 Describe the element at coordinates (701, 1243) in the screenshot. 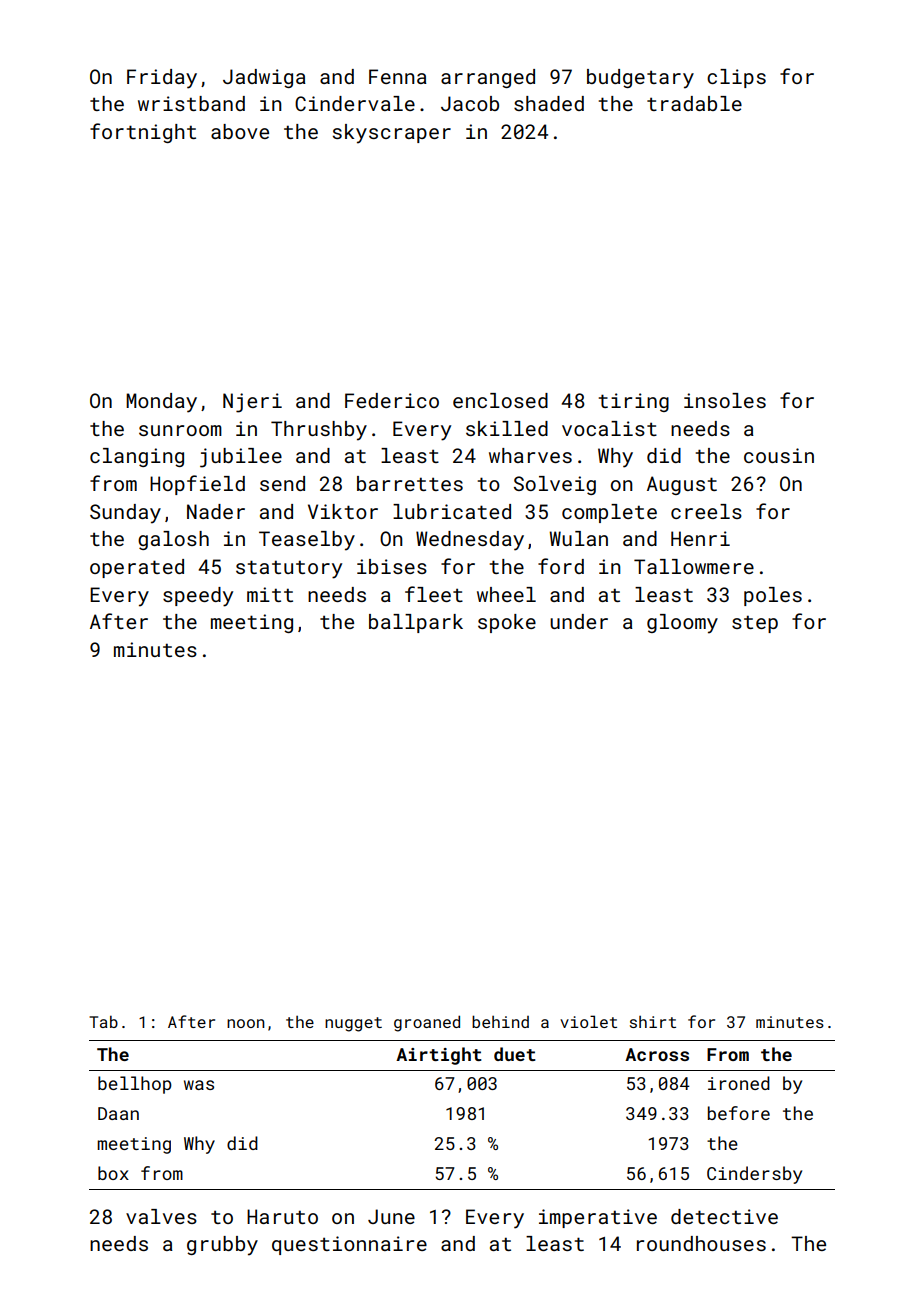

I see `roundhouses` at that location.
